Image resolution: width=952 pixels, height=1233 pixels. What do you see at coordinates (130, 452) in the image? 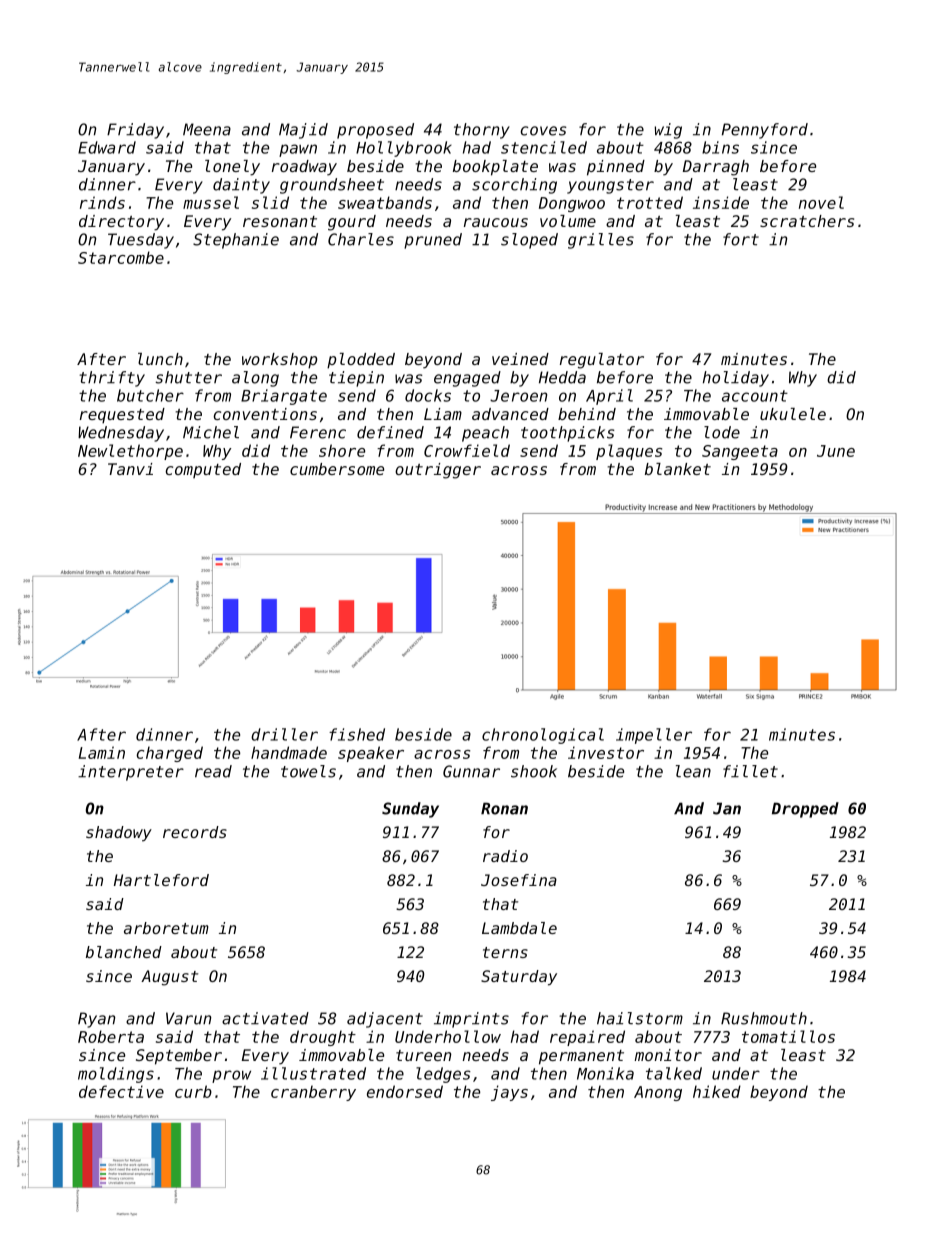
I see `Newlethorpe` at bounding box center [130, 452].
